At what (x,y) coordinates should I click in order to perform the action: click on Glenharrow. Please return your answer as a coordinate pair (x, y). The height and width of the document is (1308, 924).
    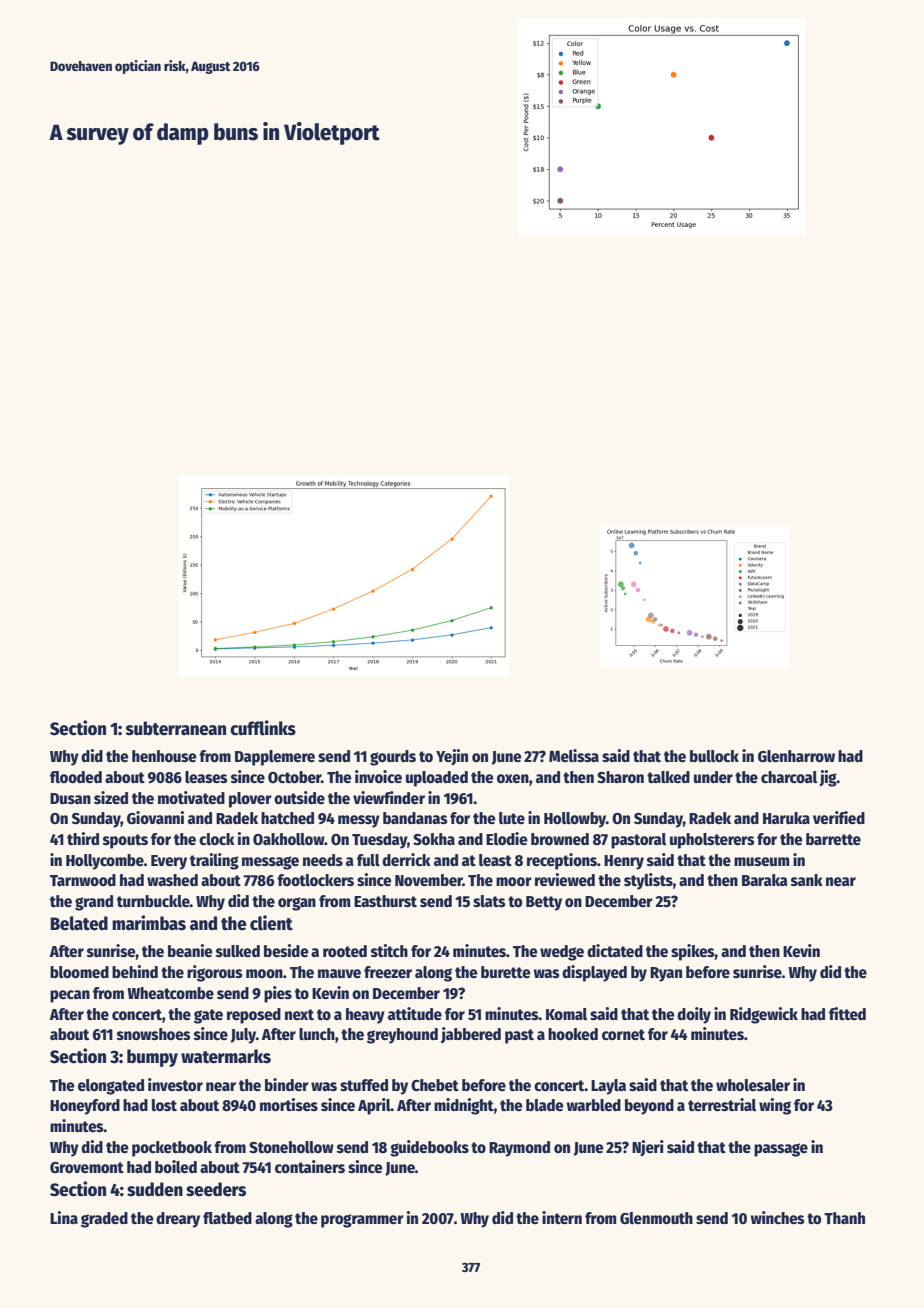
    Looking at the image, I should click on (796, 756).
